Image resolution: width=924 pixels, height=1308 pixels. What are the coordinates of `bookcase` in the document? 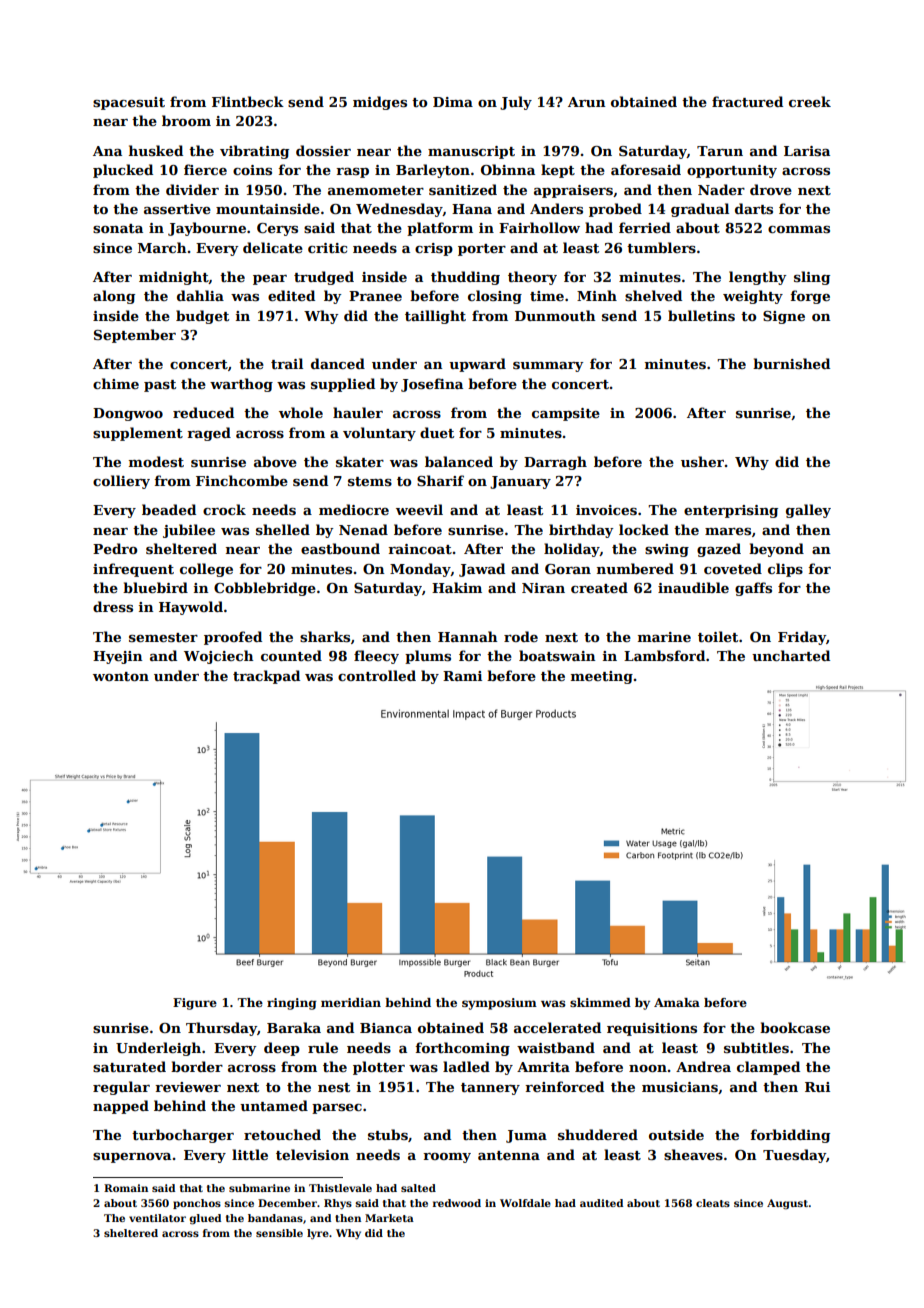 It's located at (795, 1027).
